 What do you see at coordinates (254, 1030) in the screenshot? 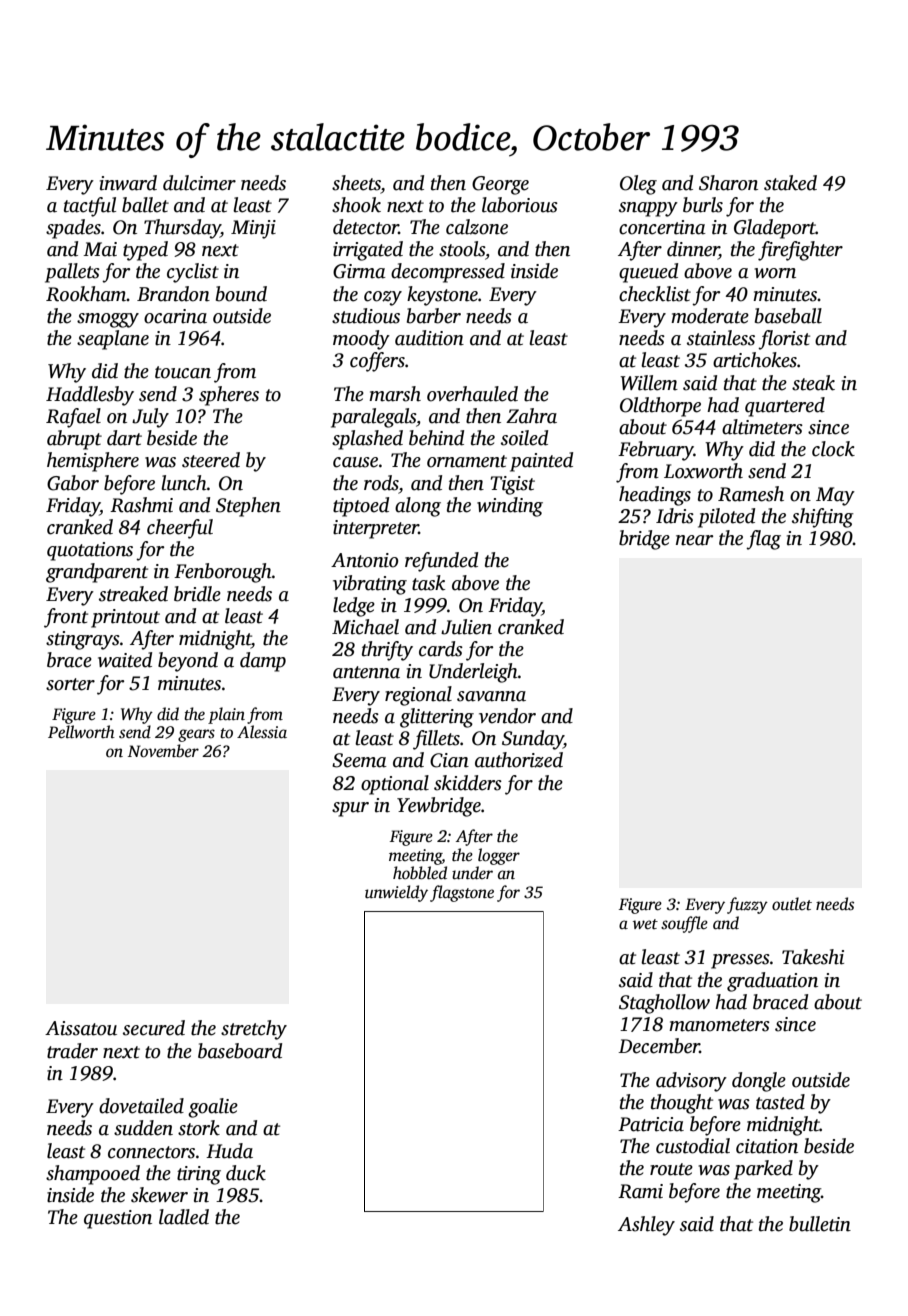
I see `stretchy` at bounding box center [254, 1030].
